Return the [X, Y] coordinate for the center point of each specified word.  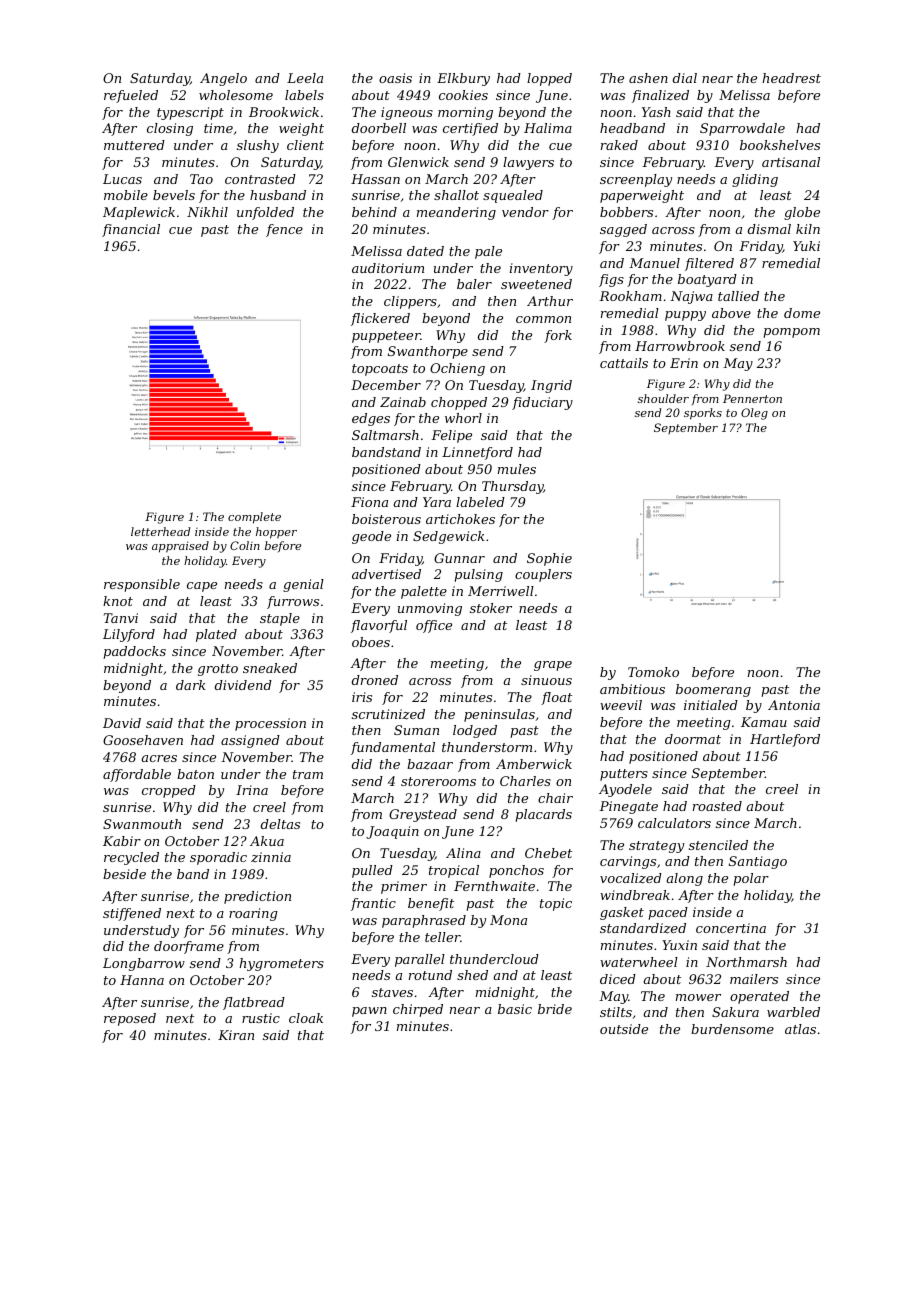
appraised [180, 547]
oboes [371, 642]
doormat [693, 739]
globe [802, 213]
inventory [541, 269]
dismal [769, 229]
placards [543, 815]
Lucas [122, 179]
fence [284, 230]
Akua [267, 841]
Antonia [794, 705]
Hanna [142, 980]
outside [624, 1029]
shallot [456, 195]
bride [555, 1009]
